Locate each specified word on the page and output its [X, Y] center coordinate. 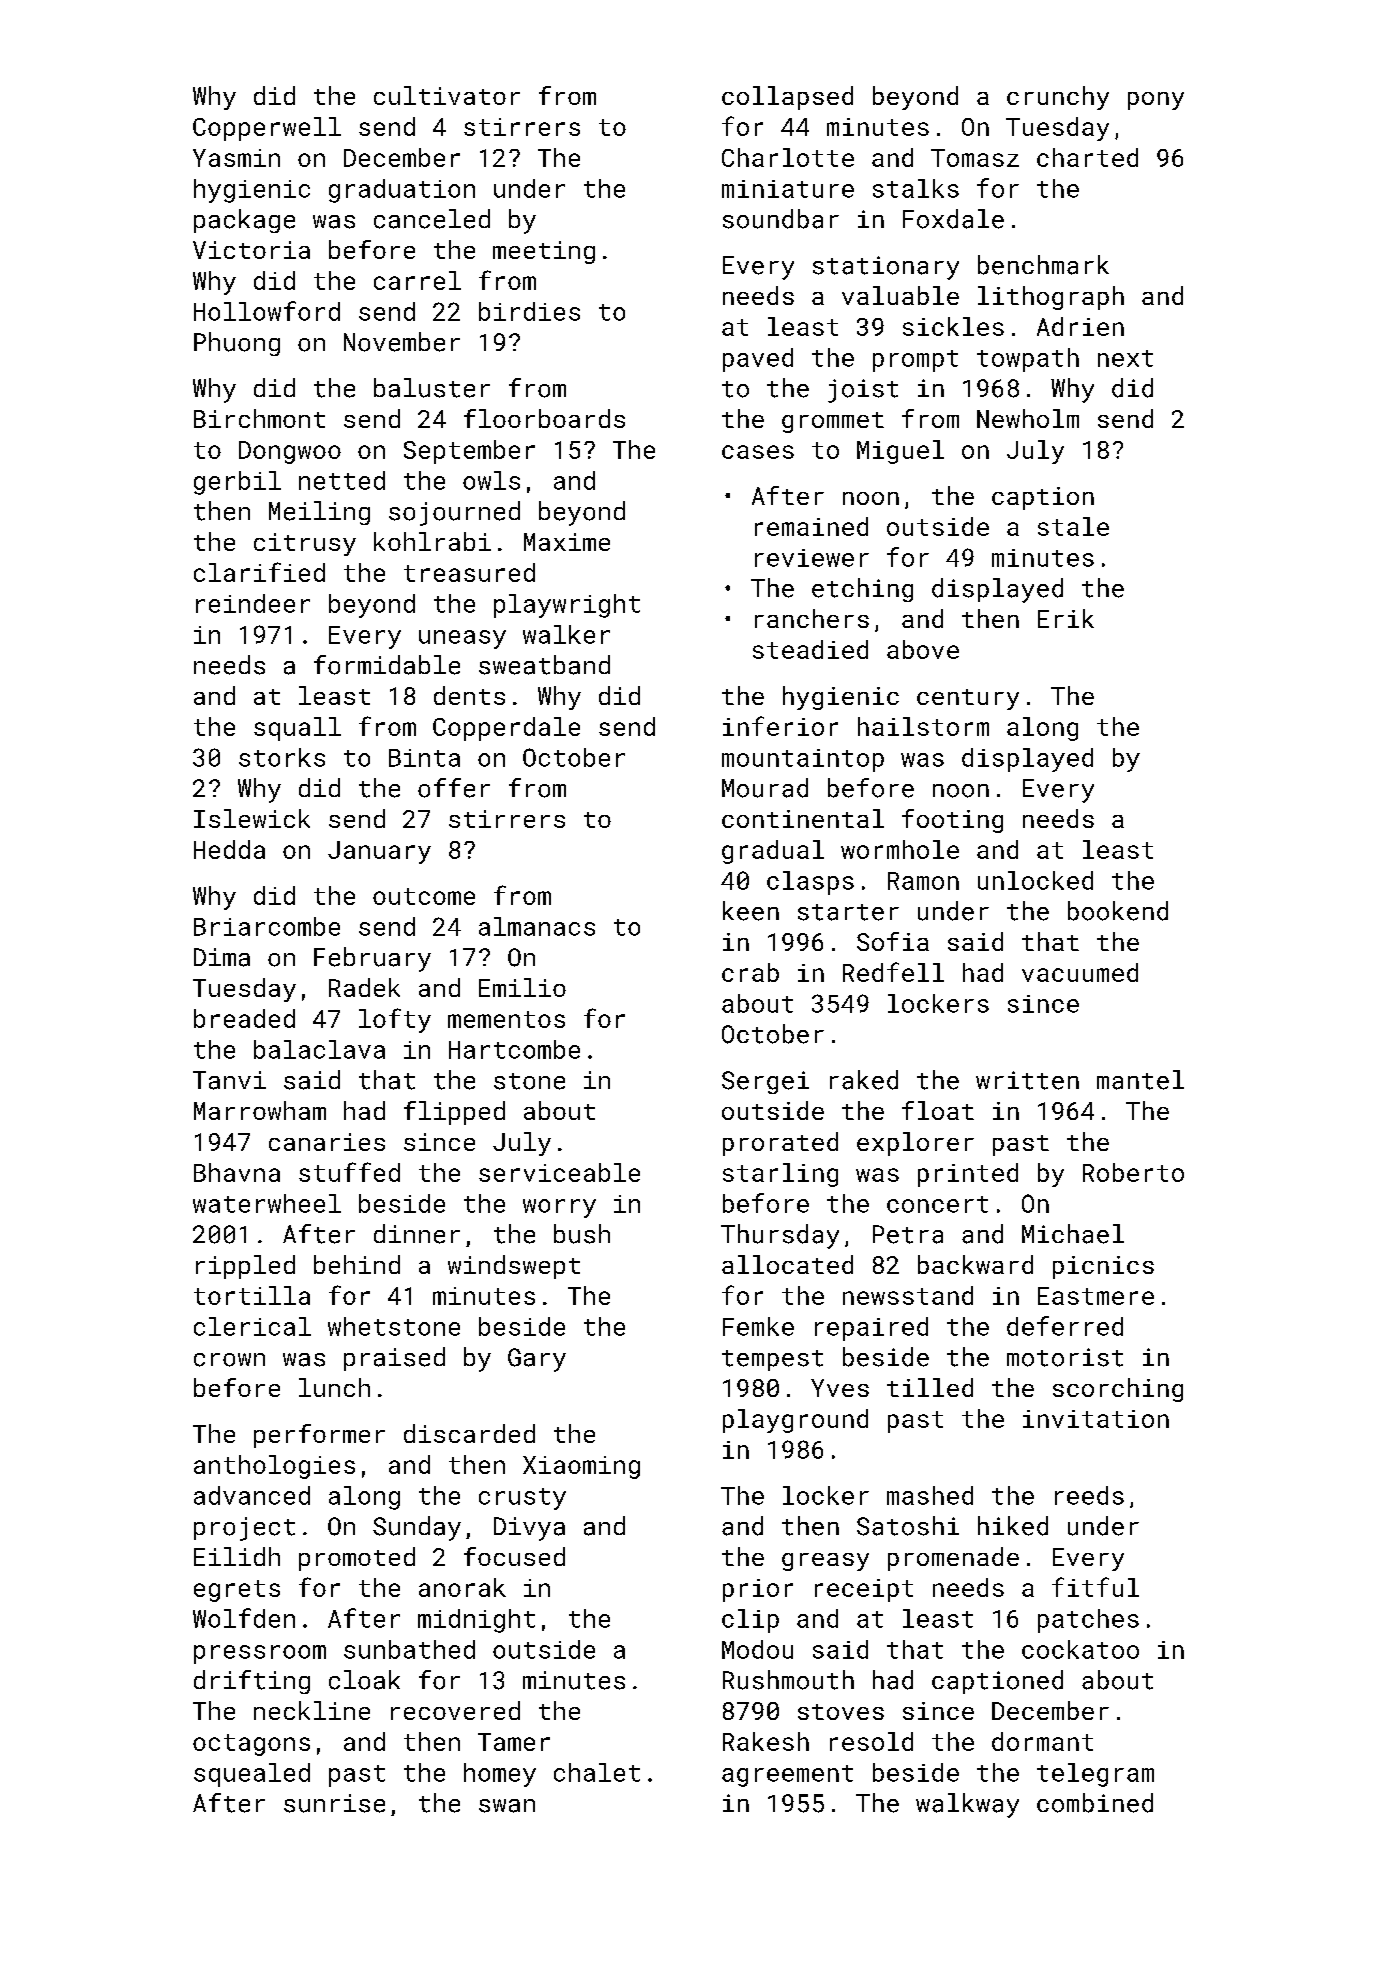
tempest [772, 1360]
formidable [387, 665]
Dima [222, 957]
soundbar [781, 219]
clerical [252, 1326]
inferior [780, 726]
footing [952, 821]
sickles [953, 326]
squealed [252, 1775]
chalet [597, 1772]
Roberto [1133, 1172]
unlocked [1035, 880]
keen [751, 911]
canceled [432, 219]
